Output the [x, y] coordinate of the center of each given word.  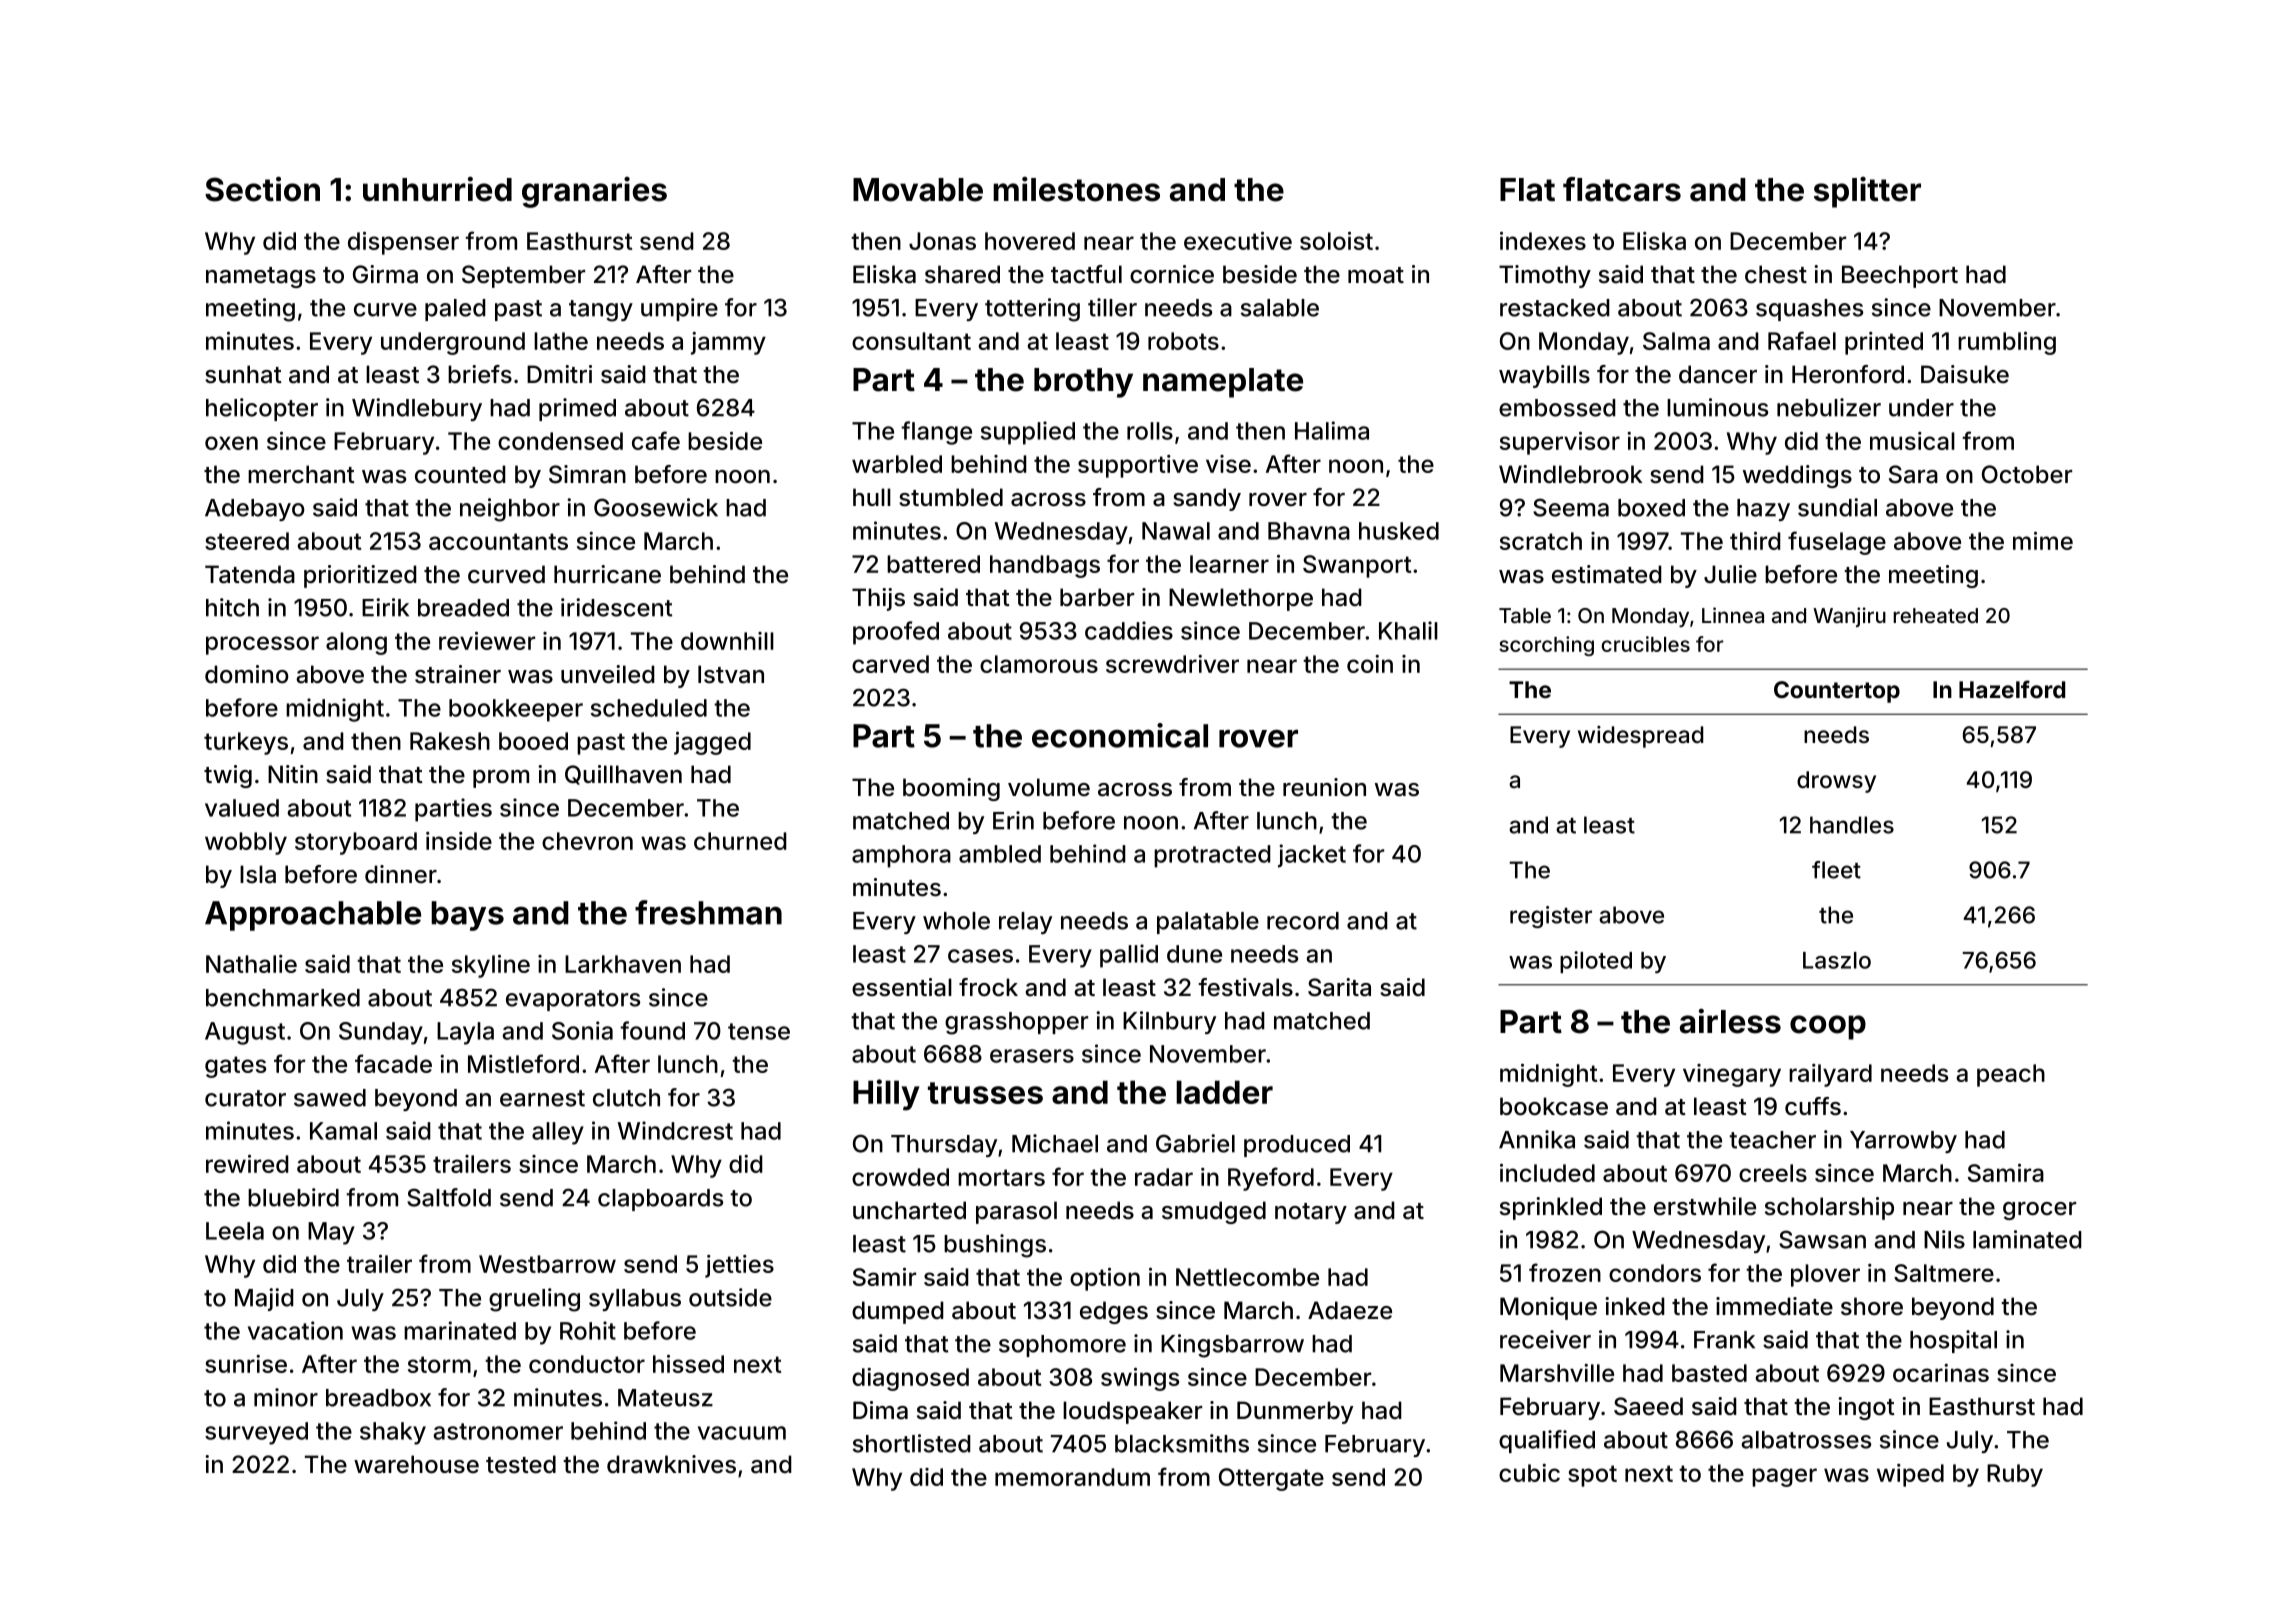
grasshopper [1016, 1023]
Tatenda [250, 574]
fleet [1836, 870]
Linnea [1733, 615]
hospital [1953, 1341]
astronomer [498, 1431]
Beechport [1900, 276]
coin [1370, 664]
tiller [1112, 307]
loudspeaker [1132, 1412]
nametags [261, 277]
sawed [330, 1098]
